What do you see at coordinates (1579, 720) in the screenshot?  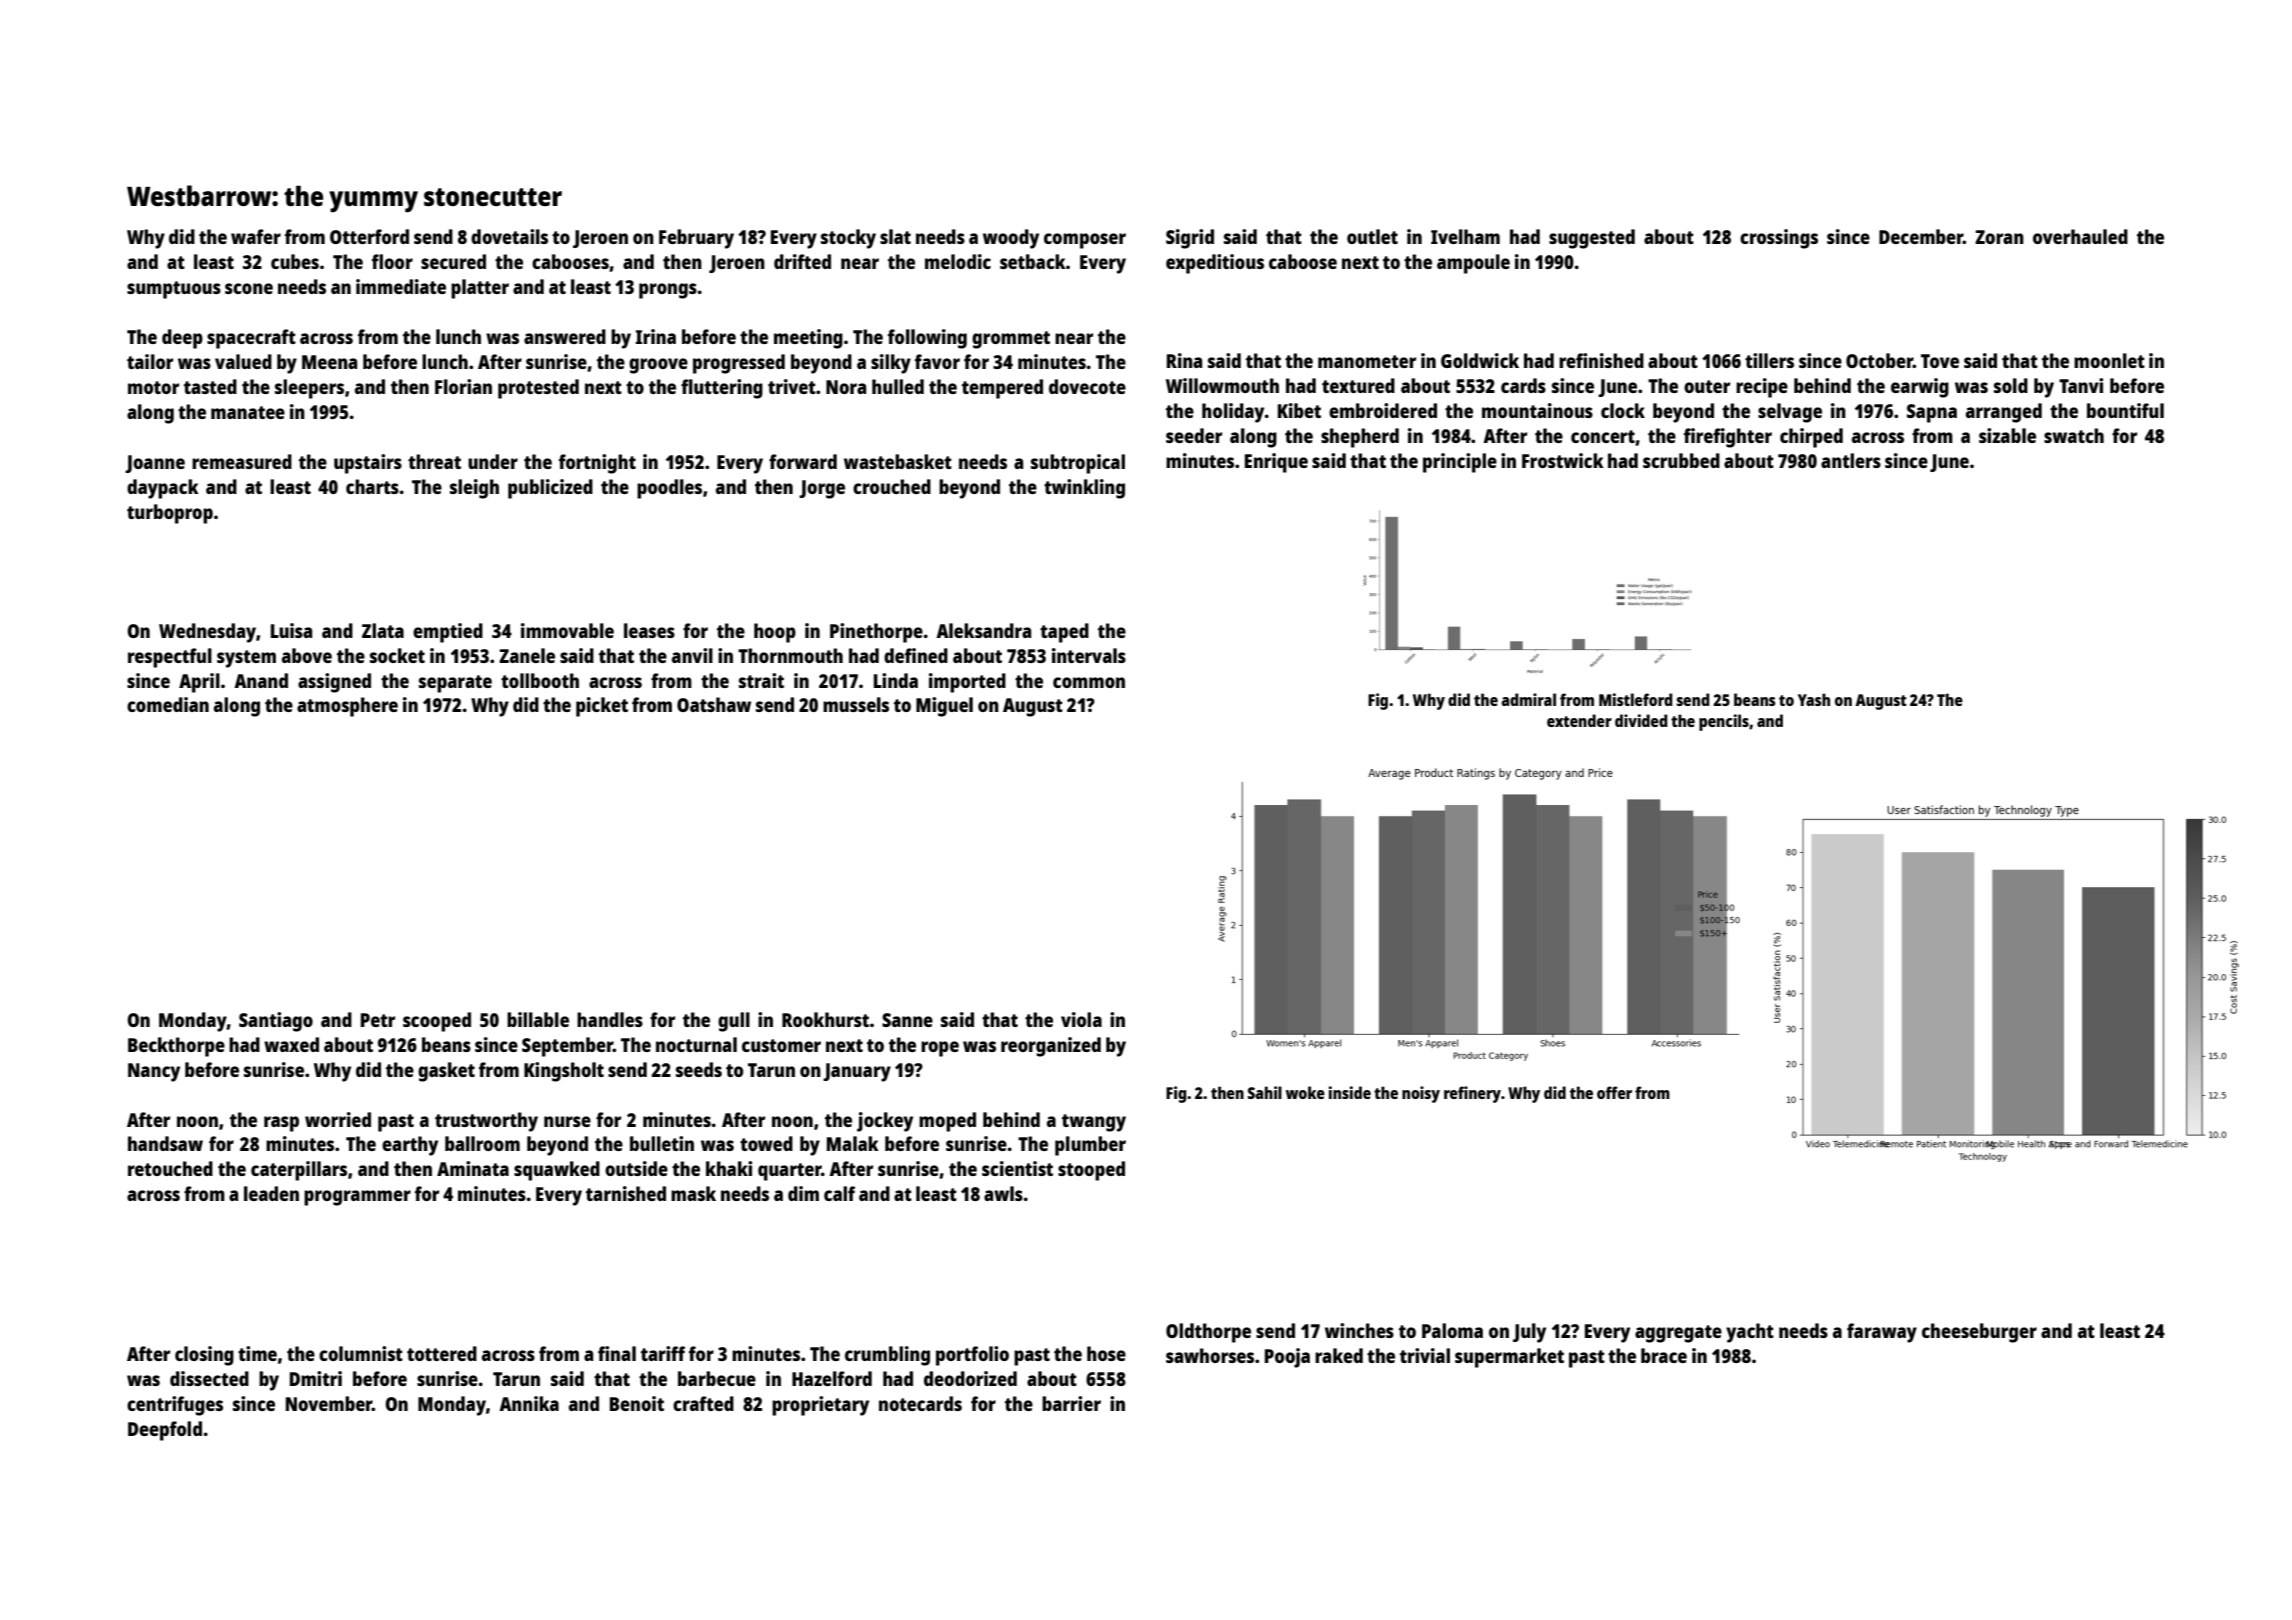 I see `extender` at bounding box center [1579, 720].
